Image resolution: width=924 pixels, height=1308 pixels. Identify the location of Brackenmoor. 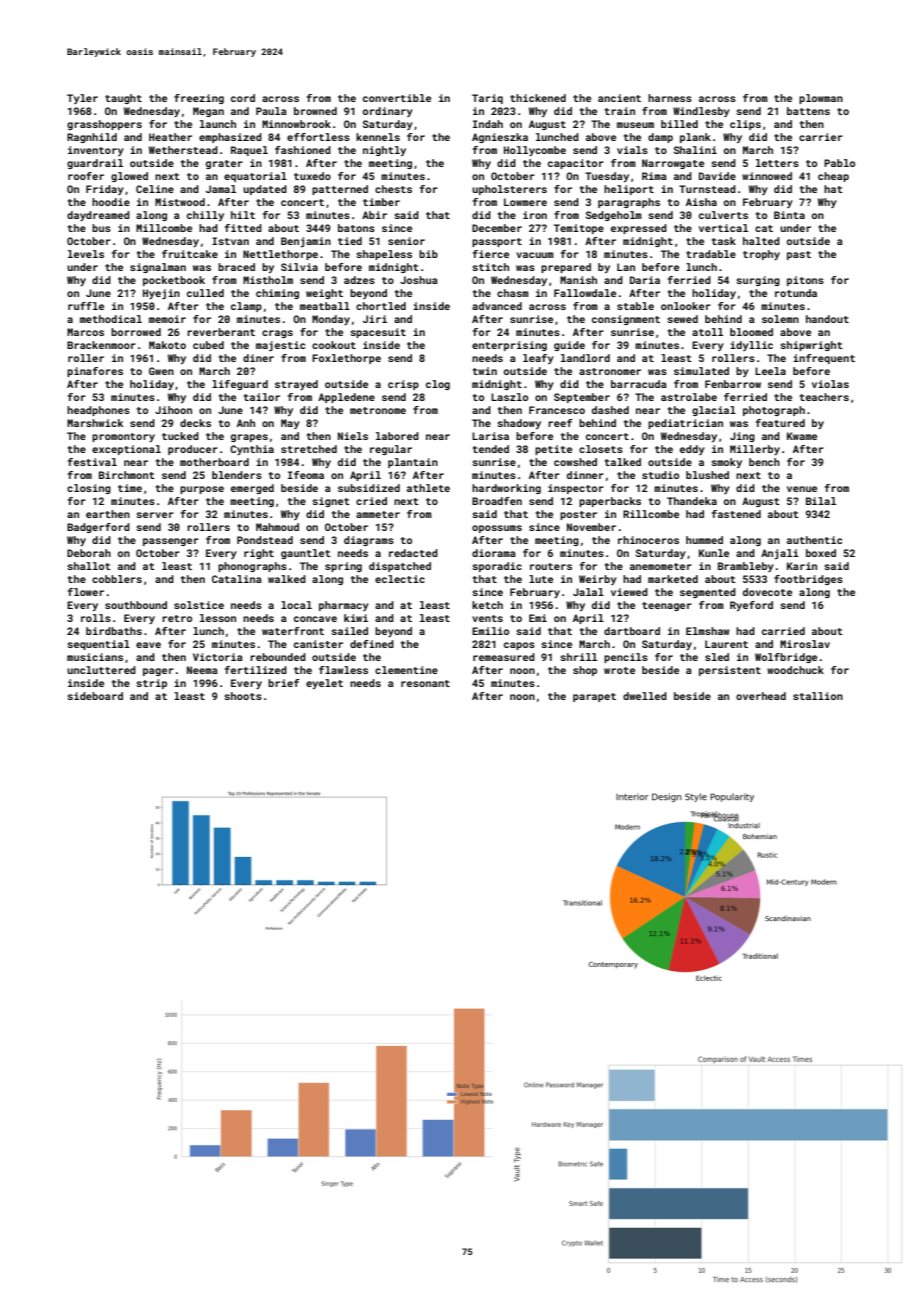
(101, 345).
